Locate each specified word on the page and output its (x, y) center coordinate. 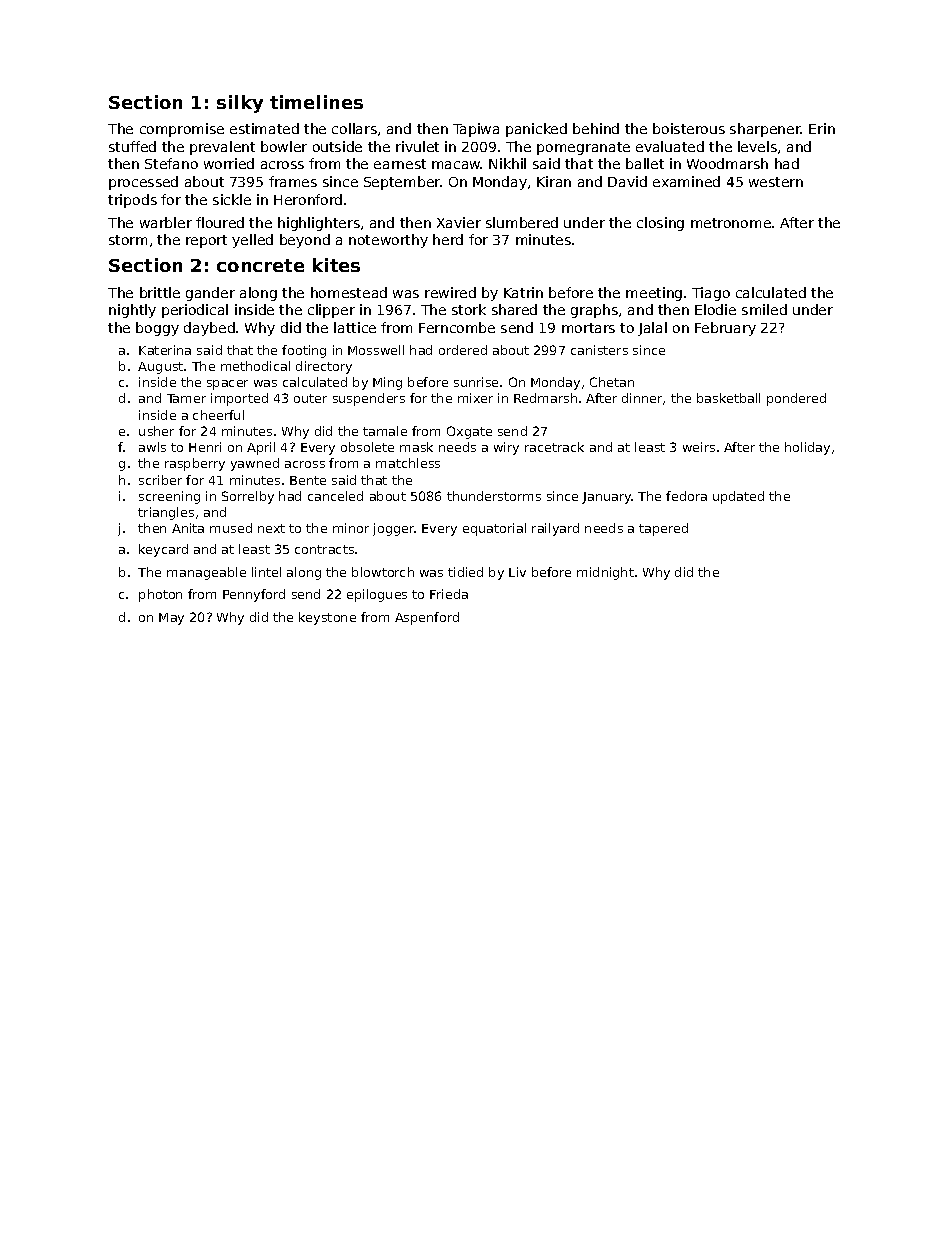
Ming (387, 383)
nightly (132, 311)
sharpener (765, 130)
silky (240, 104)
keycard (163, 550)
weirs (699, 447)
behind (596, 128)
